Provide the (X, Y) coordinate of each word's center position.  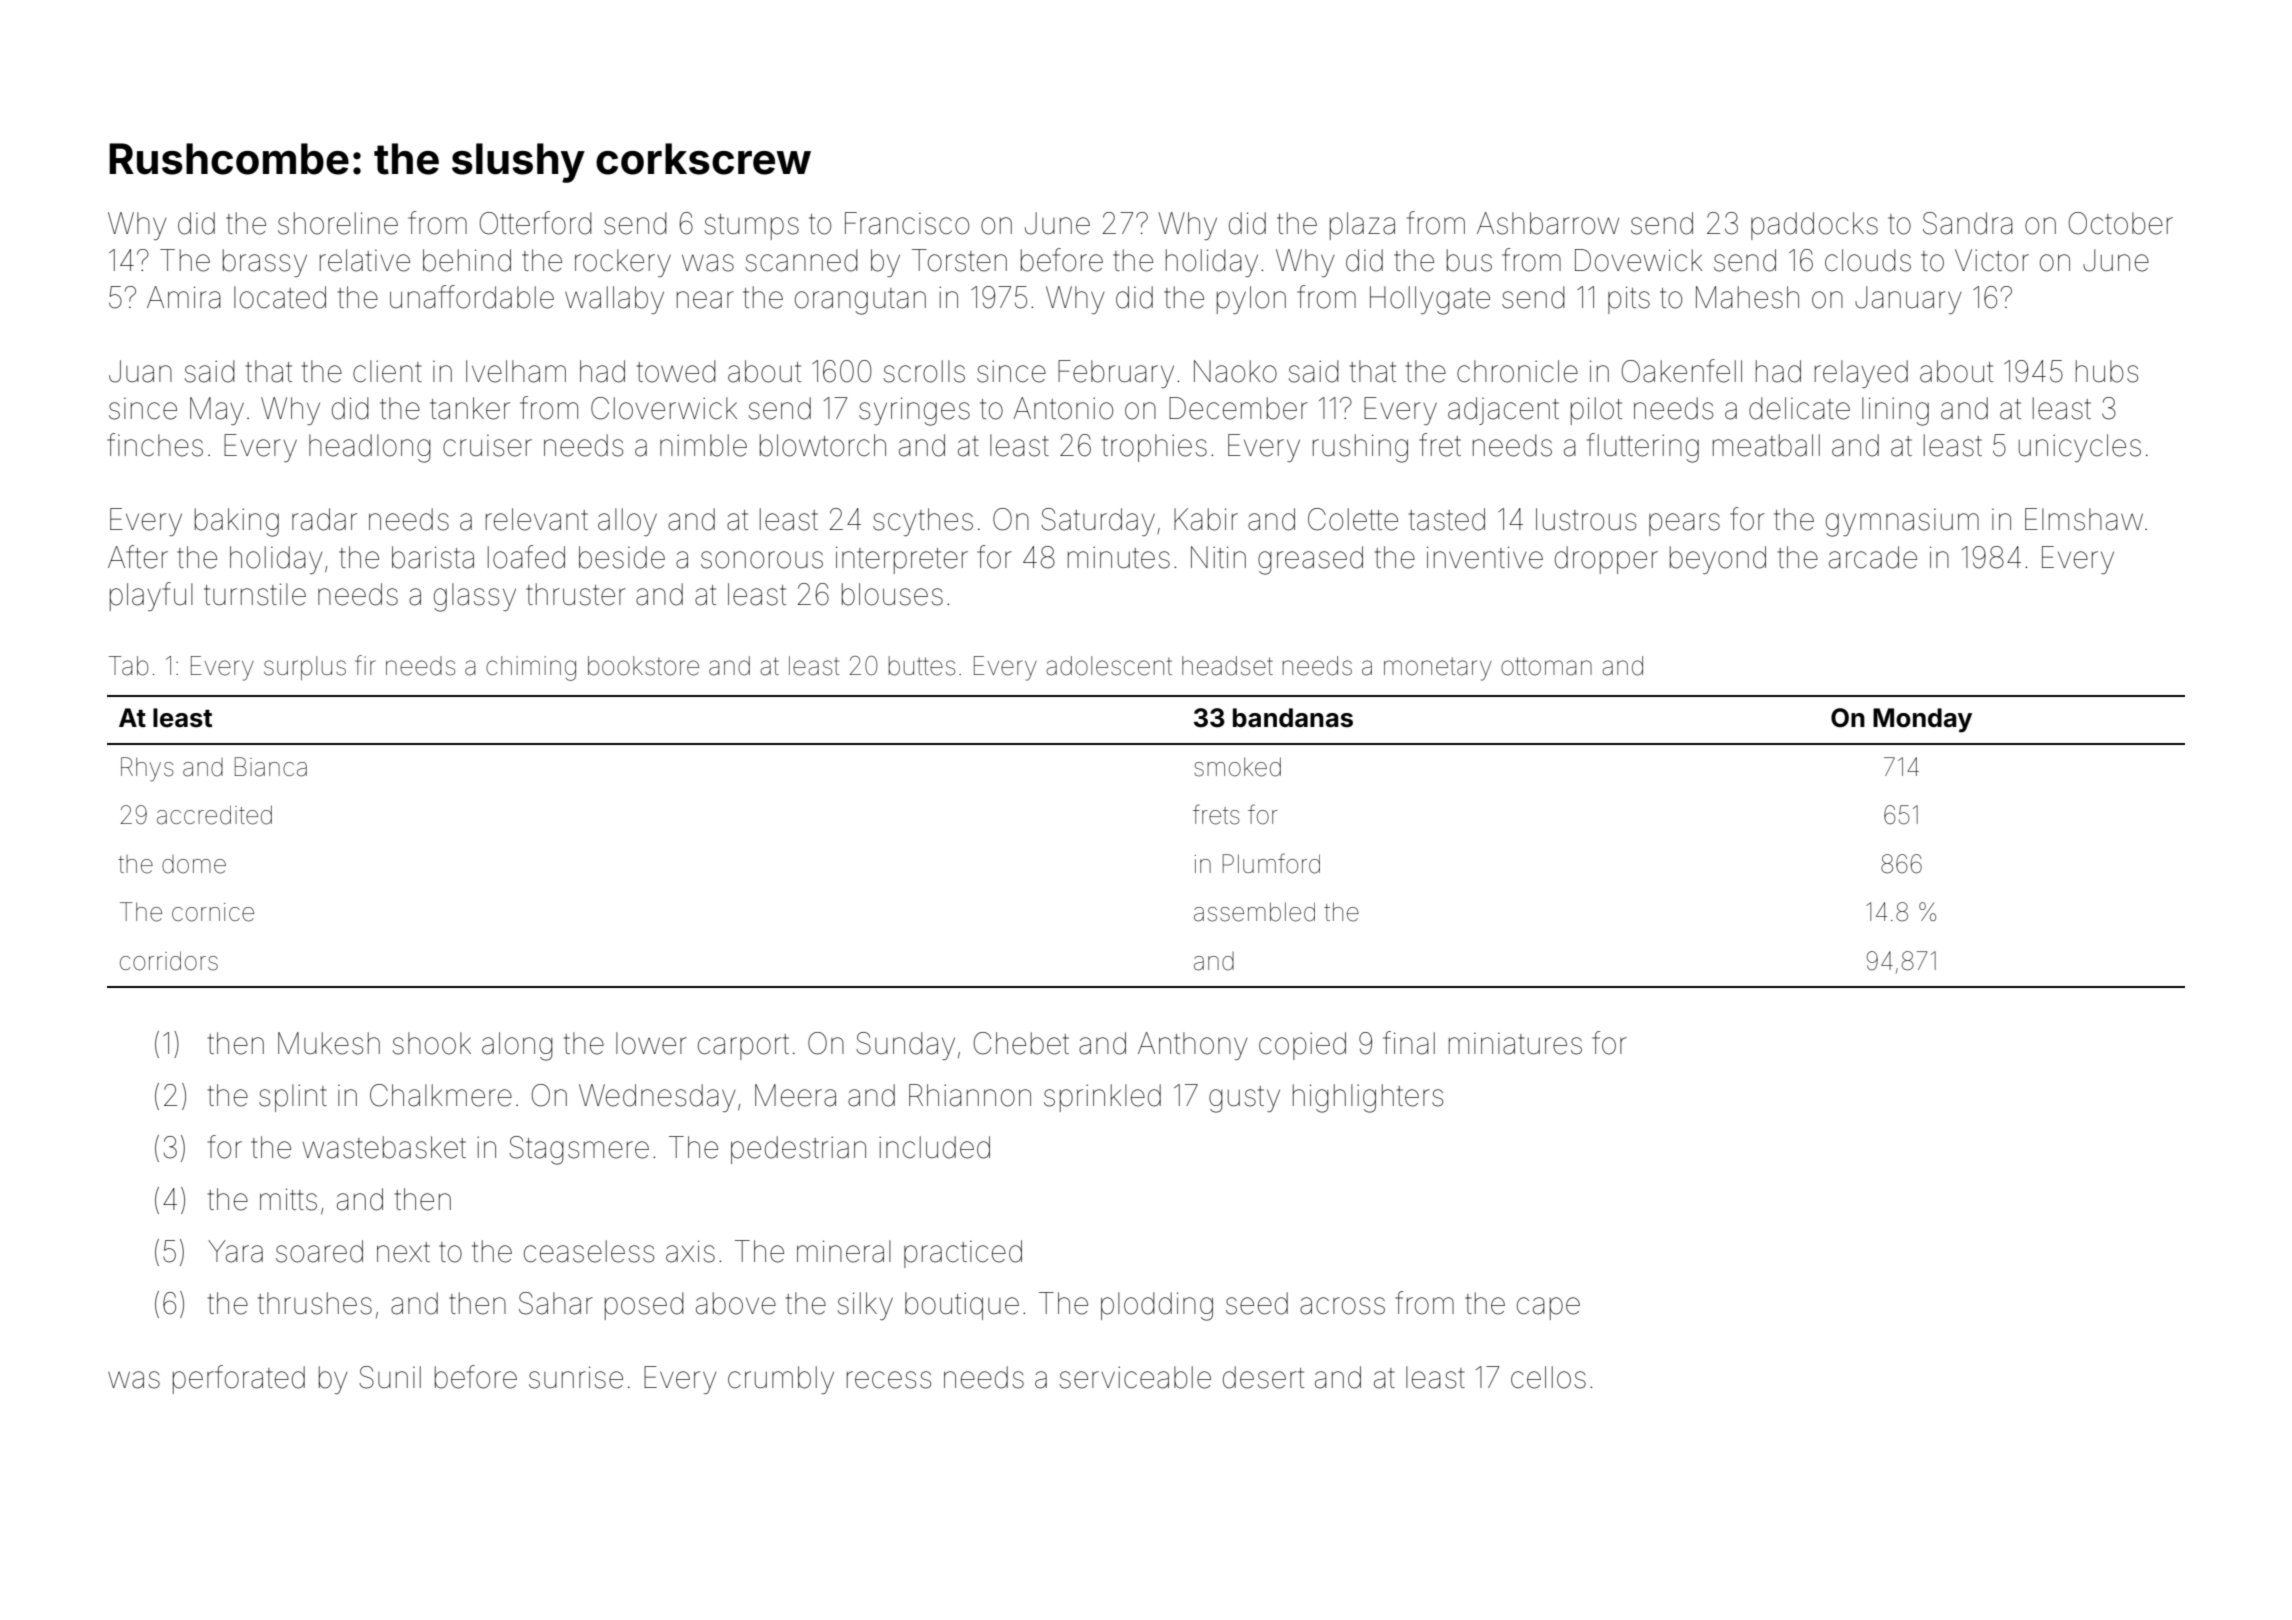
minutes (1119, 557)
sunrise (576, 1377)
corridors (169, 961)
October (2121, 223)
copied (1302, 1046)
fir (365, 665)
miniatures (1515, 1044)
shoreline (338, 223)
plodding (1157, 1306)
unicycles (2080, 448)
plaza (1362, 226)
